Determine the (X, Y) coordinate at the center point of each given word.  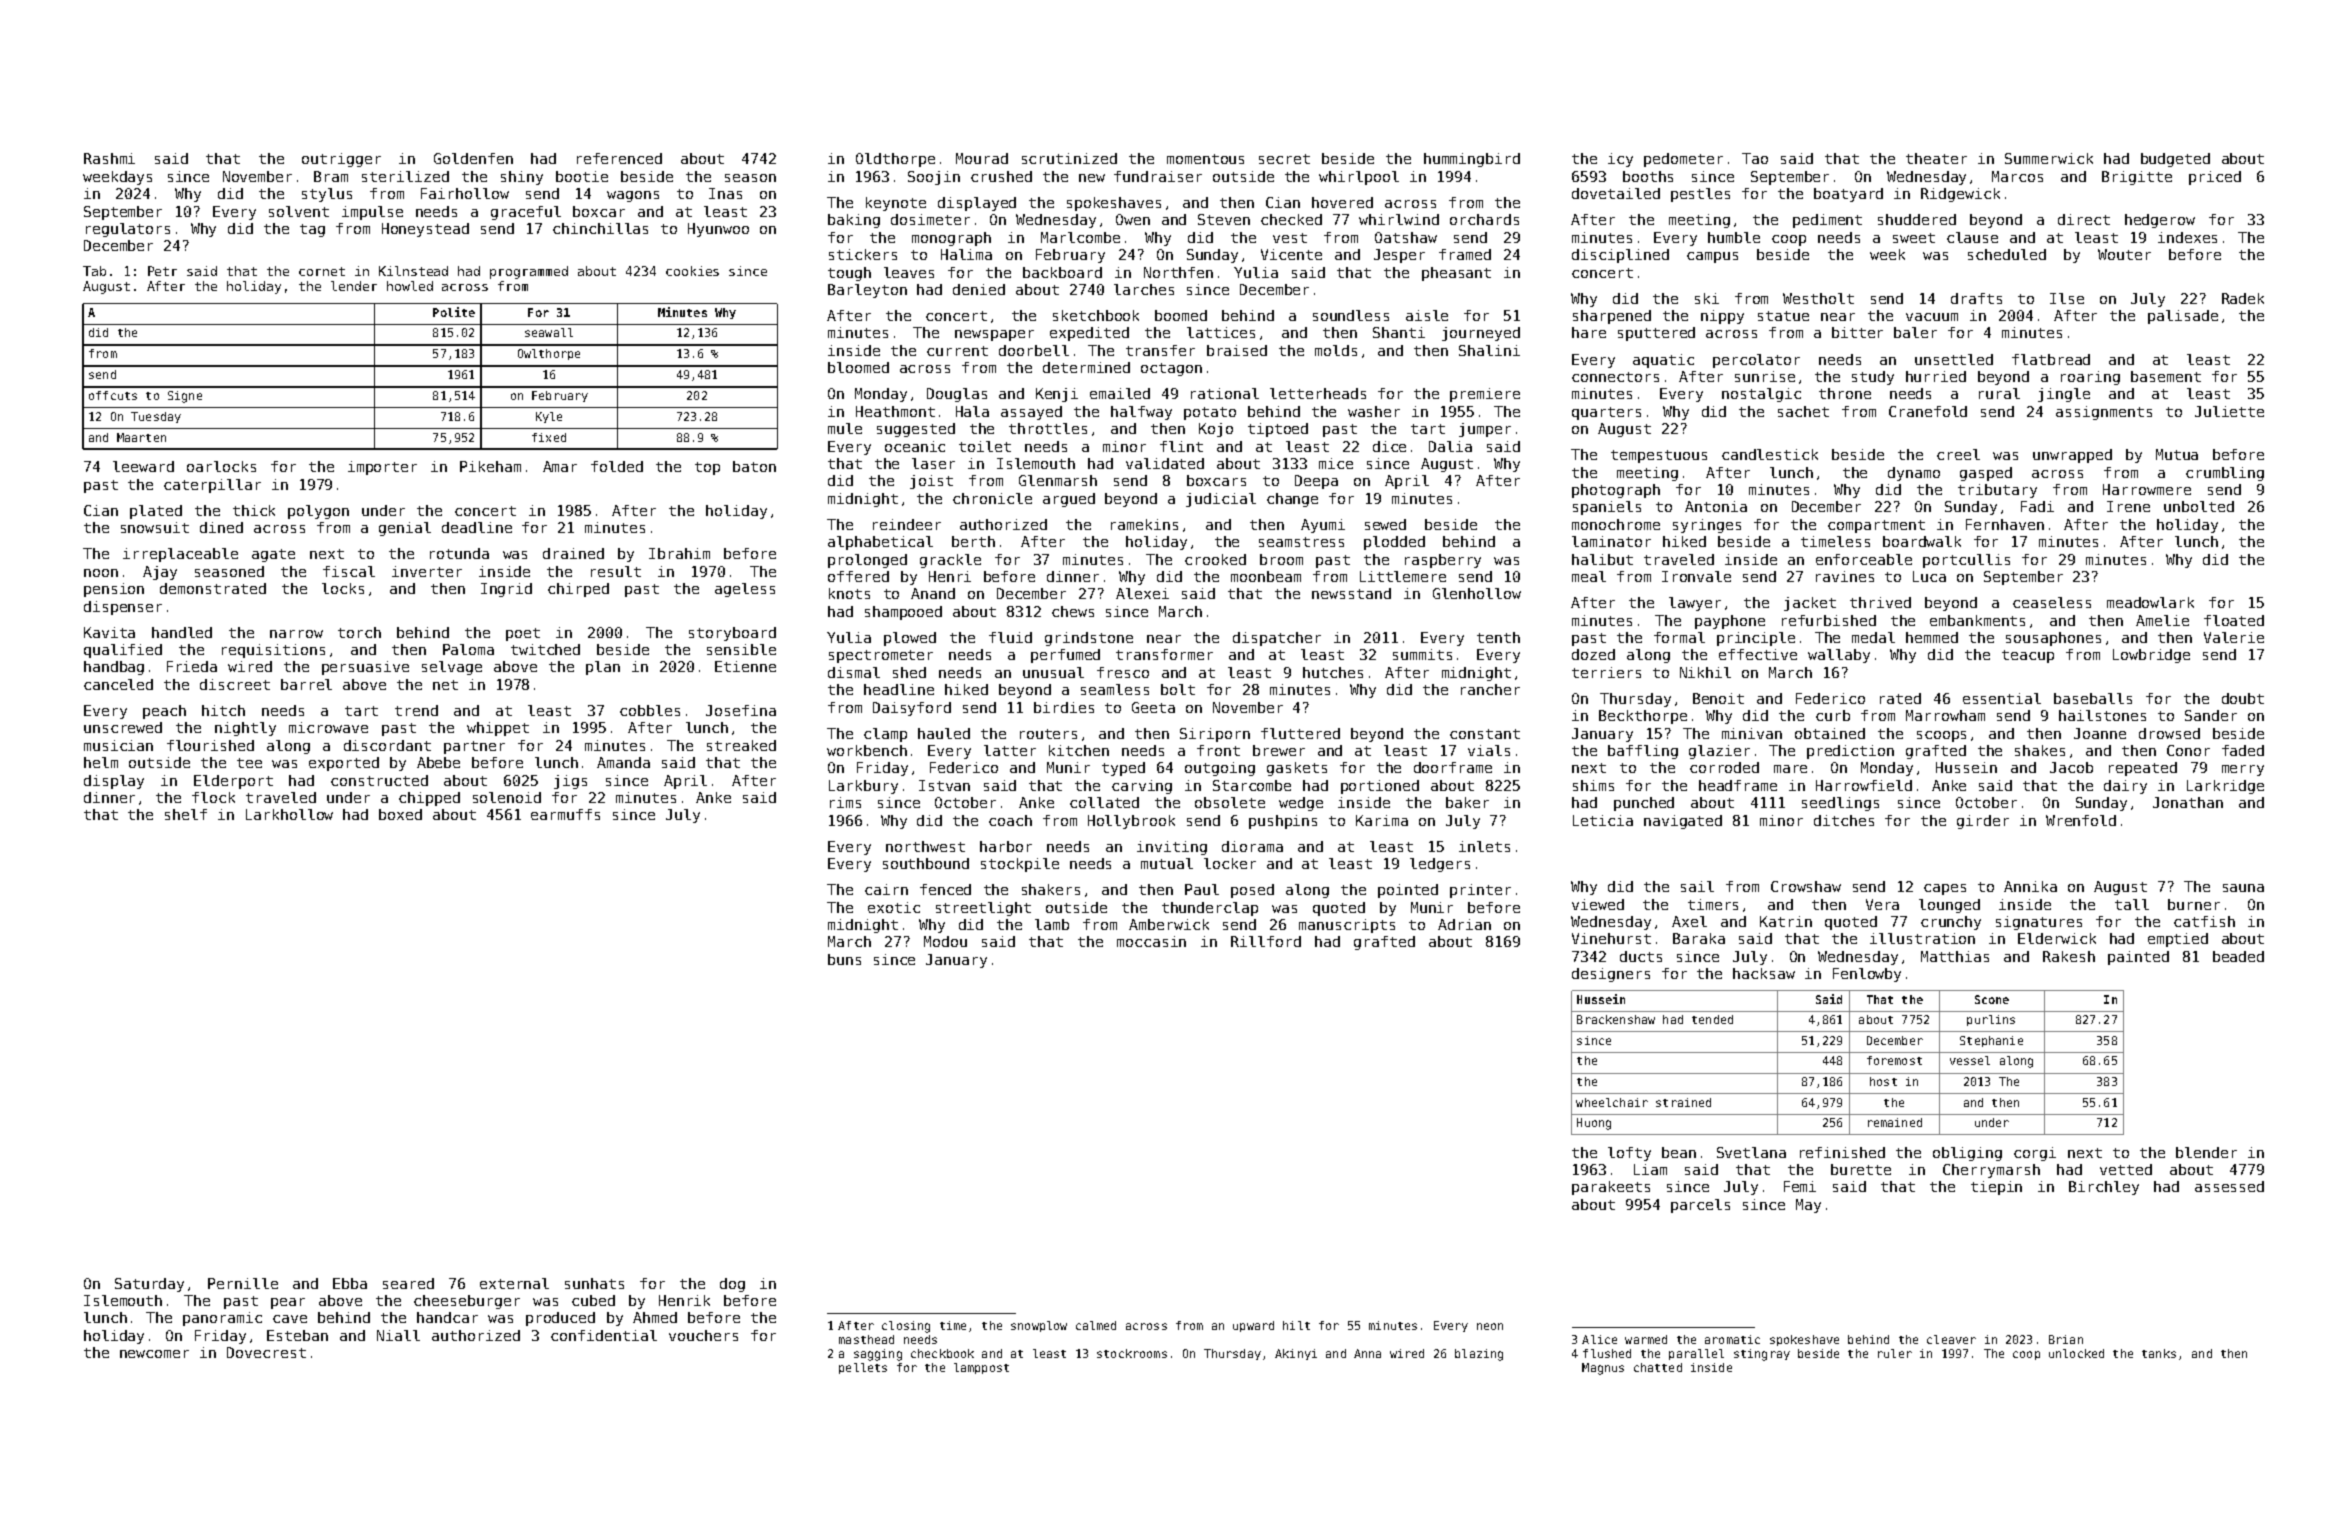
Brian (2066, 1339)
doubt (2243, 698)
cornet (322, 271)
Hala (972, 411)
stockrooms (1132, 1353)
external (514, 1283)
